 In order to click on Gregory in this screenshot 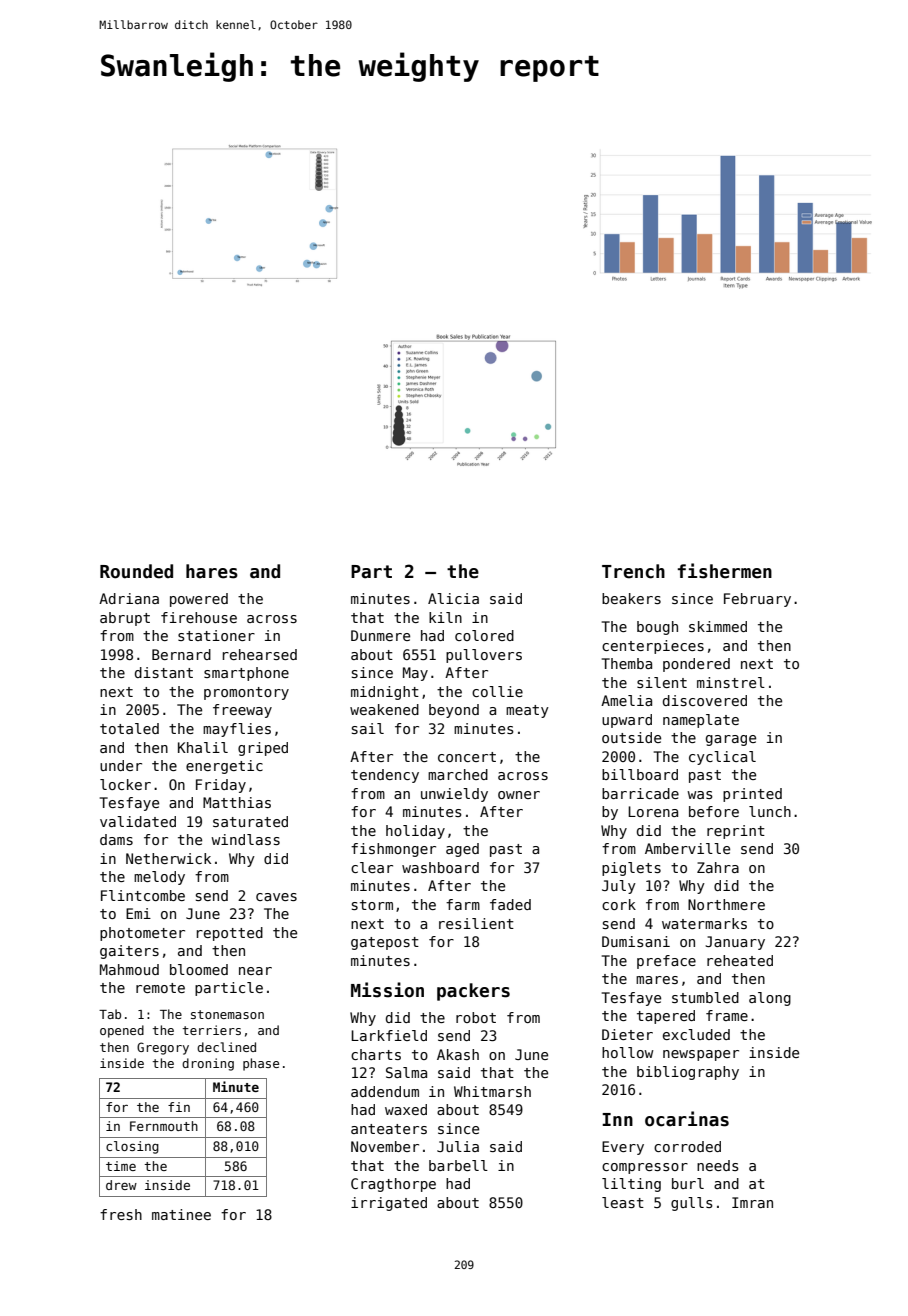, I will do `click(163, 1048)`.
